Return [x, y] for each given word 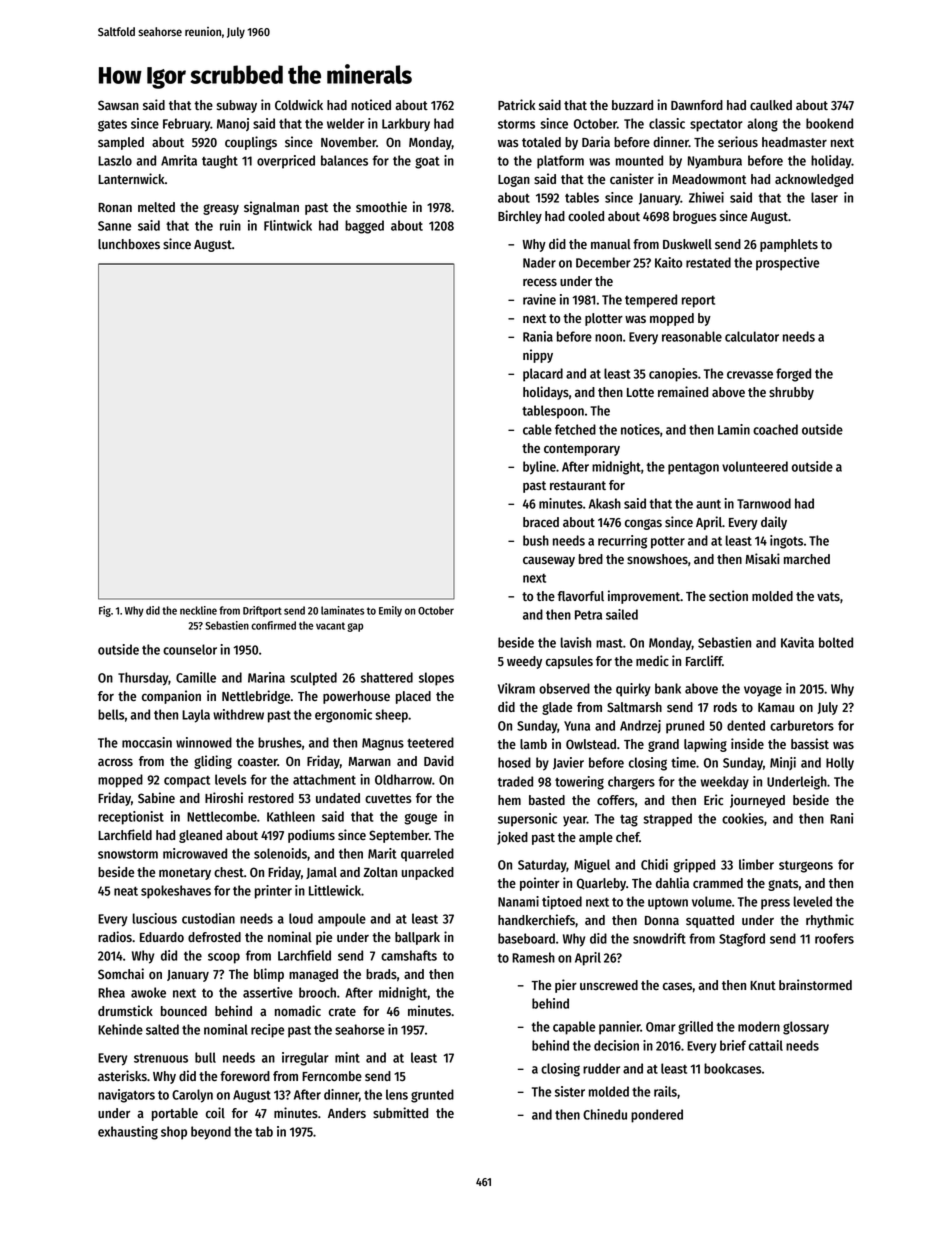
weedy [524, 662]
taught [220, 162]
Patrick [517, 104]
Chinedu [605, 1114]
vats [828, 596]
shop [174, 1133]
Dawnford [697, 105]
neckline [198, 610]
